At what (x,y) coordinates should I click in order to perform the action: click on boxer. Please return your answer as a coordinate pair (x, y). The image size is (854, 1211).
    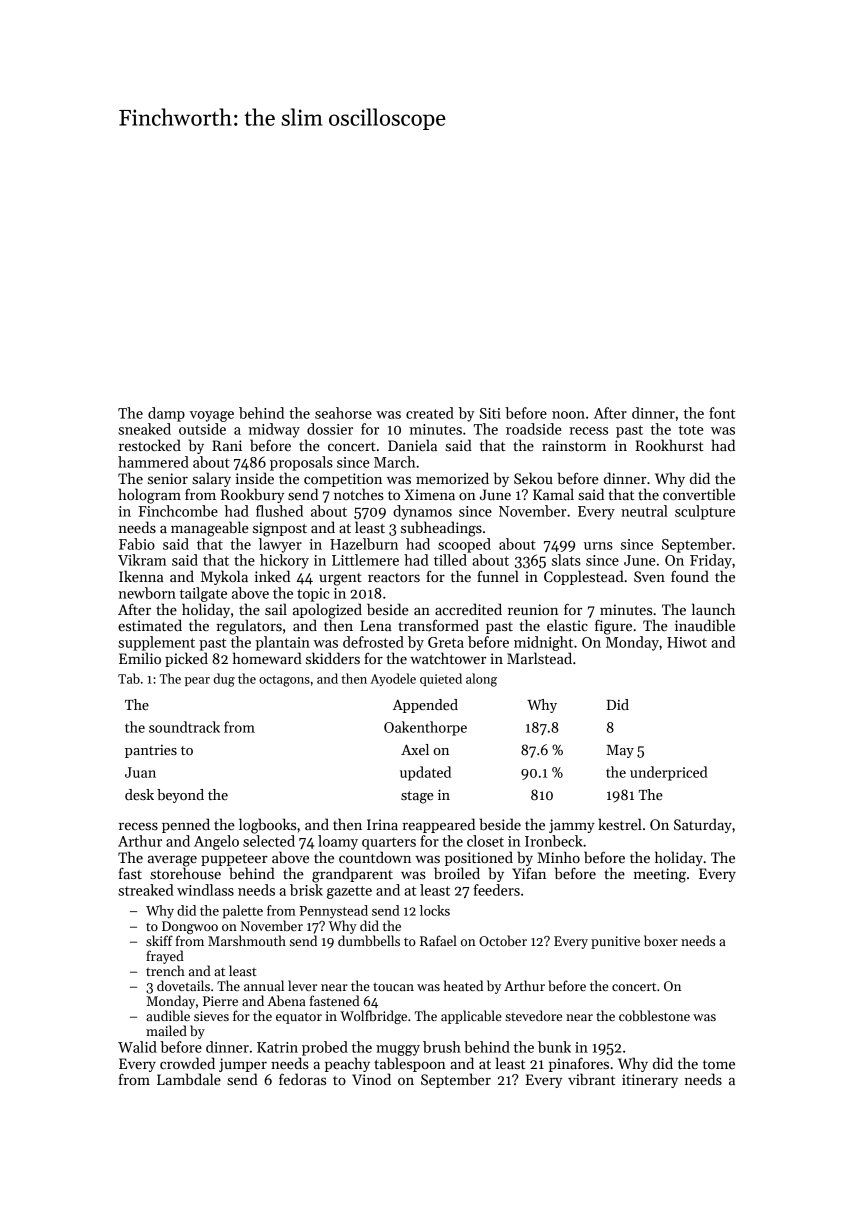
    Looking at the image, I should click on (661, 940).
